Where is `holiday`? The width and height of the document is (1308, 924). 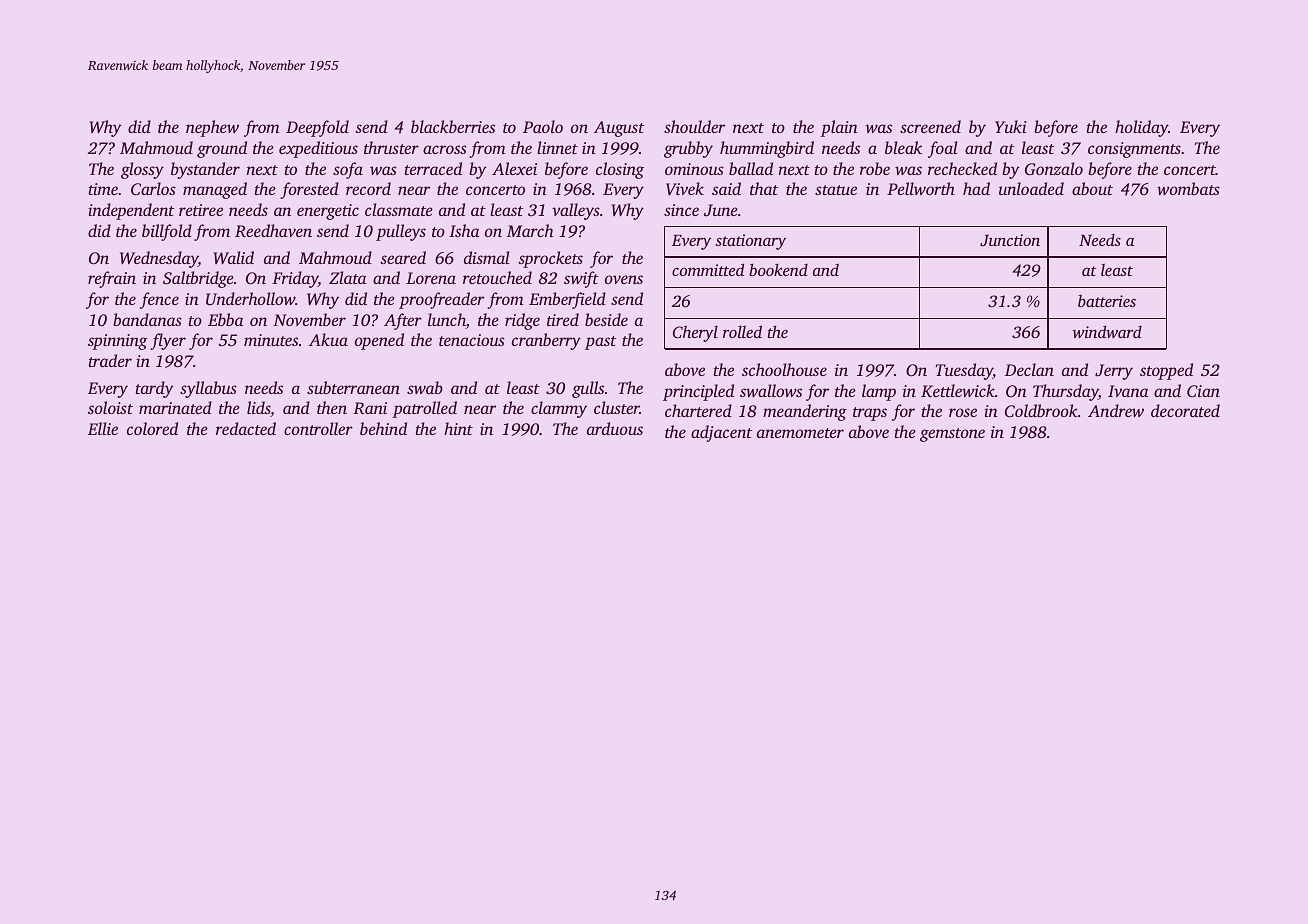
holiday is located at coordinates (1141, 128).
